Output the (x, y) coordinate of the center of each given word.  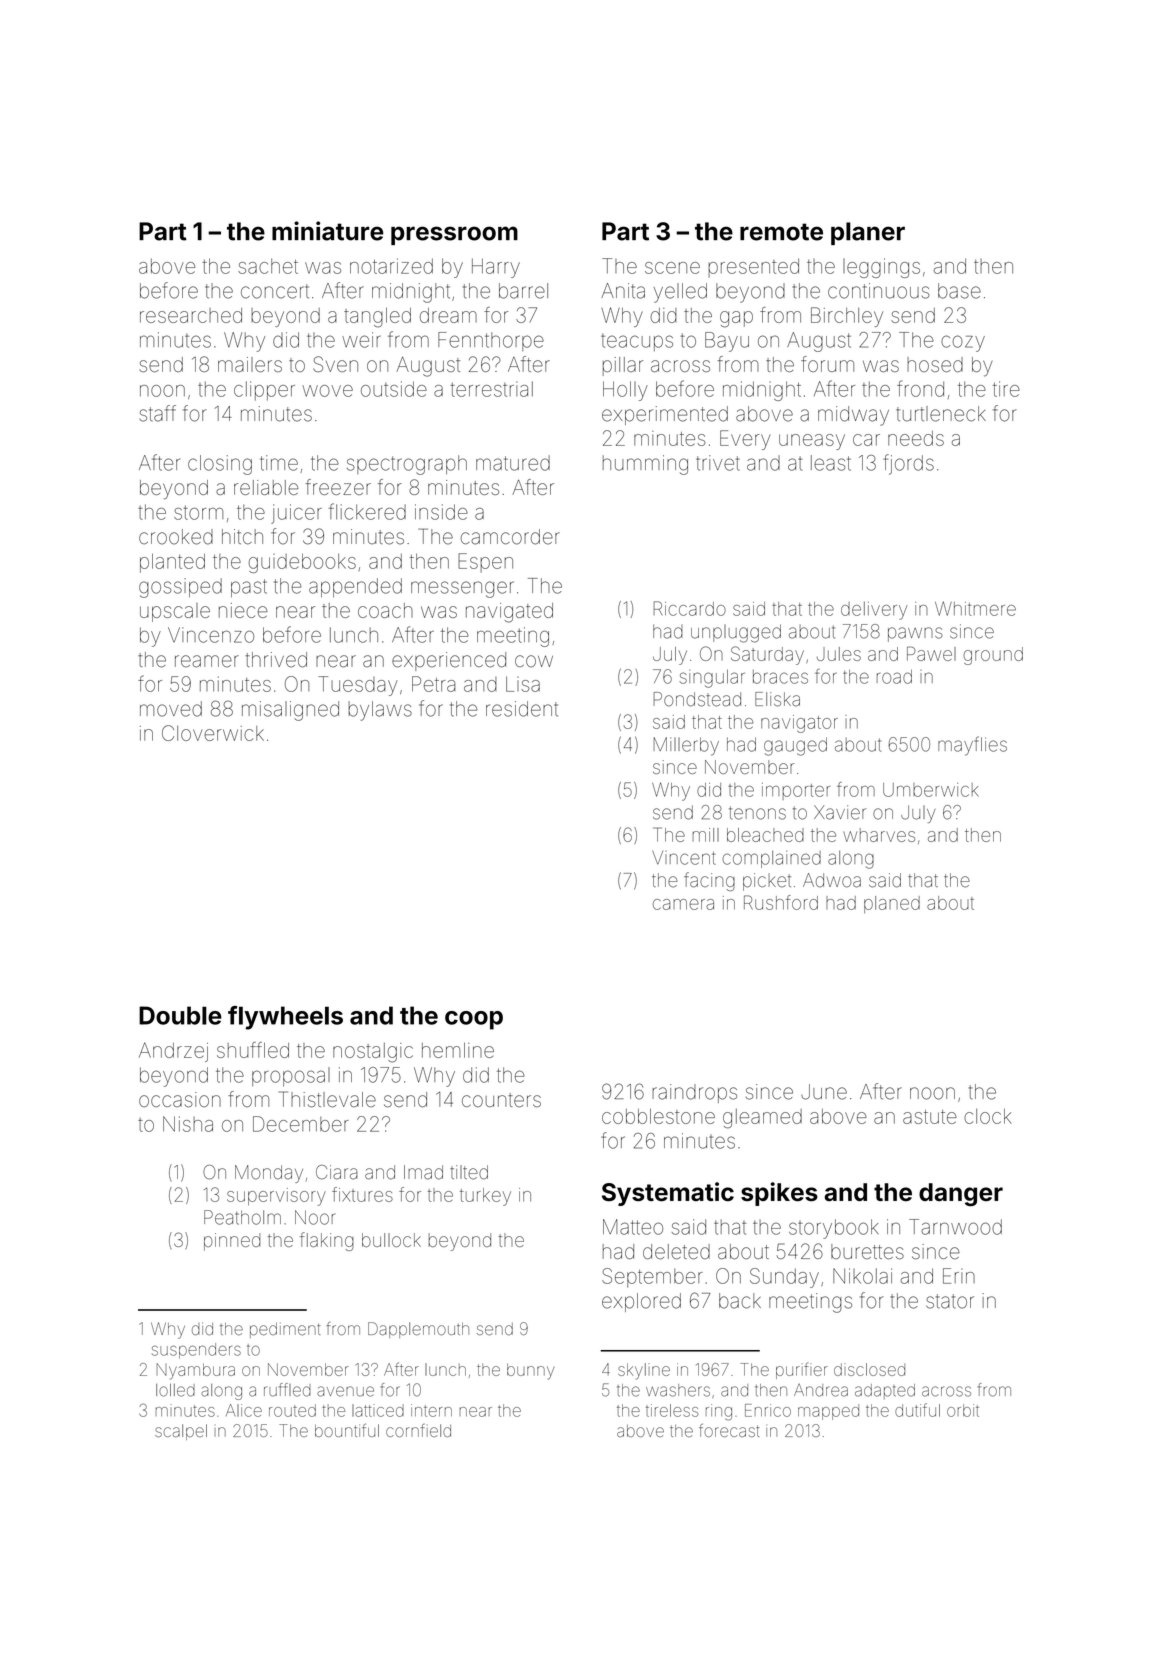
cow (534, 661)
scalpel (181, 1432)
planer (868, 233)
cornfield (418, 1430)
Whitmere (975, 608)
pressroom (454, 235)
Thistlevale (327, 1099)
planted (172, 563)
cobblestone (658, 1116)
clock (988, 1116)
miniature (327, 231)
